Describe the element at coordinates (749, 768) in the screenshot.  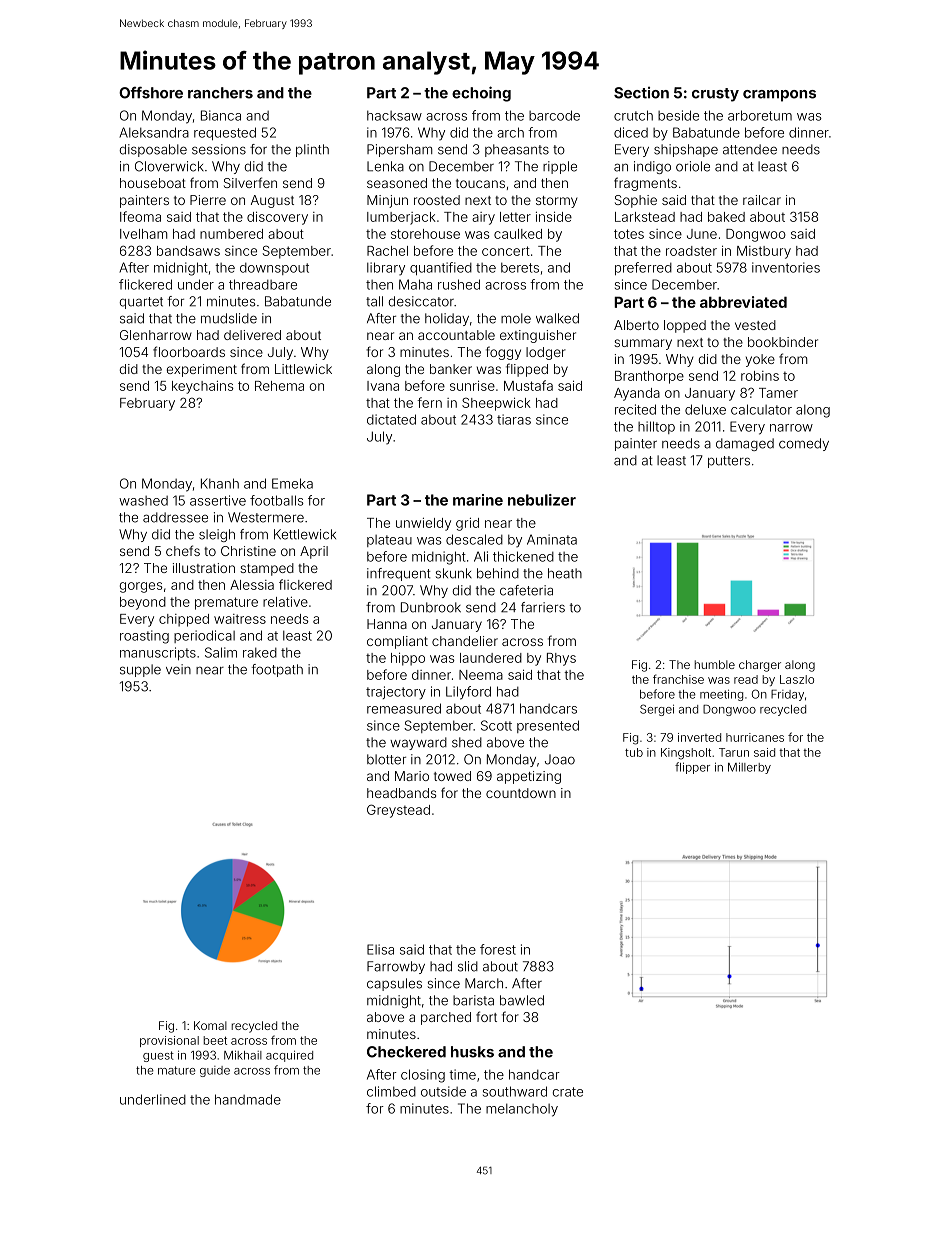
I see `Millerby` at that location.
